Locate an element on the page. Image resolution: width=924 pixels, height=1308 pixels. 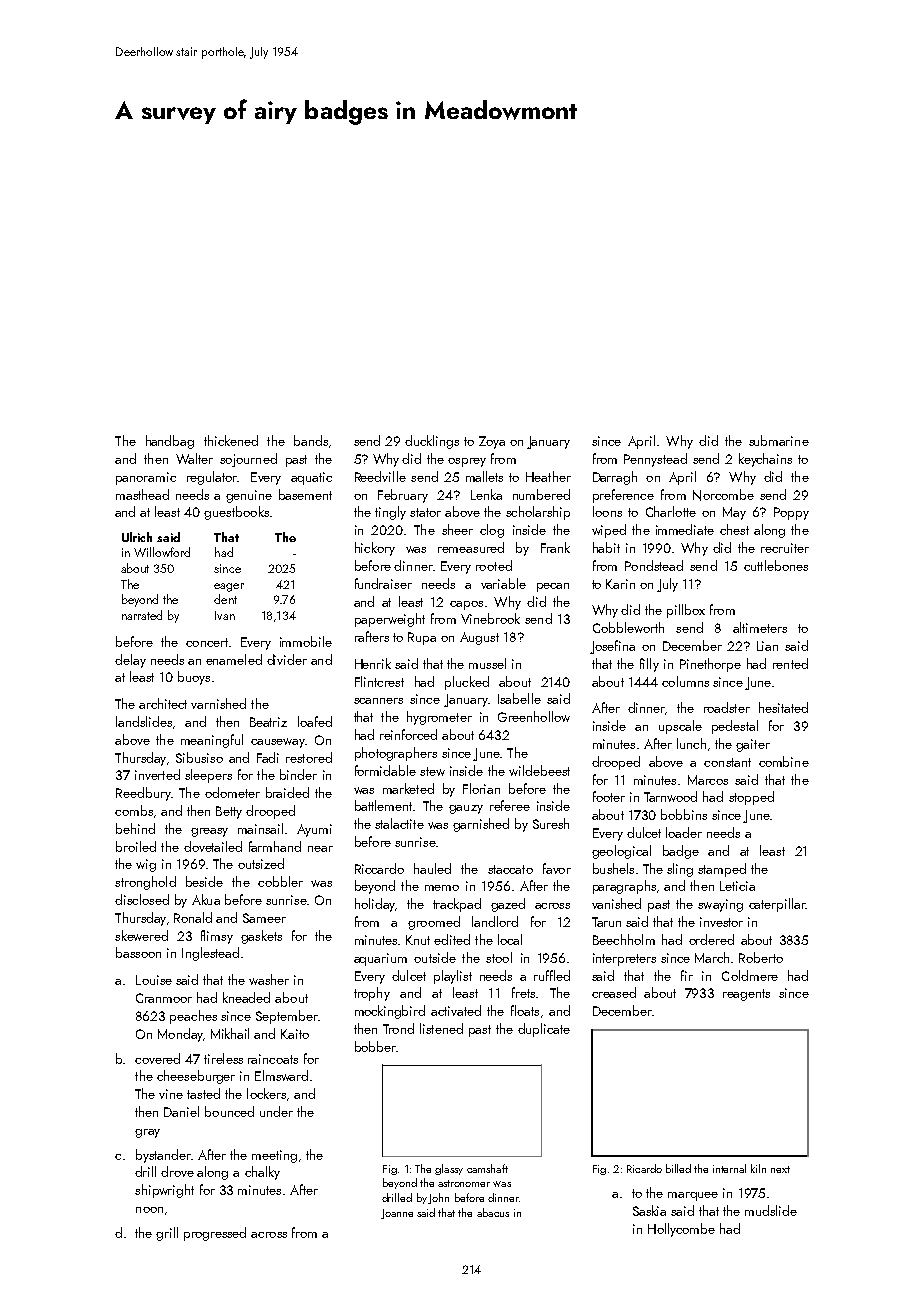
cheeseburger is located at coordinates (196, 1077).
